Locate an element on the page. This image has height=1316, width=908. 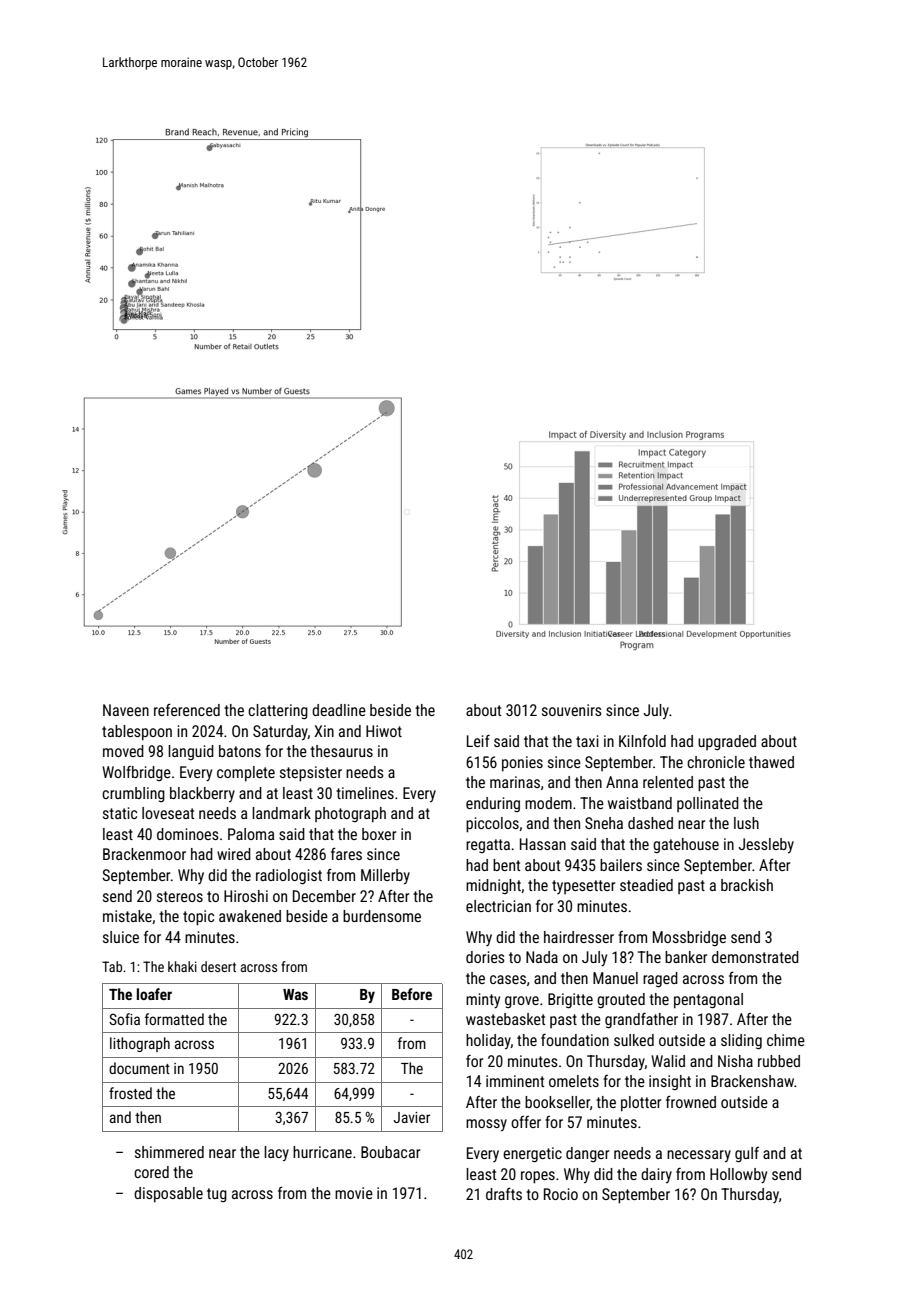
bent is located at coordinates (506, 865).
